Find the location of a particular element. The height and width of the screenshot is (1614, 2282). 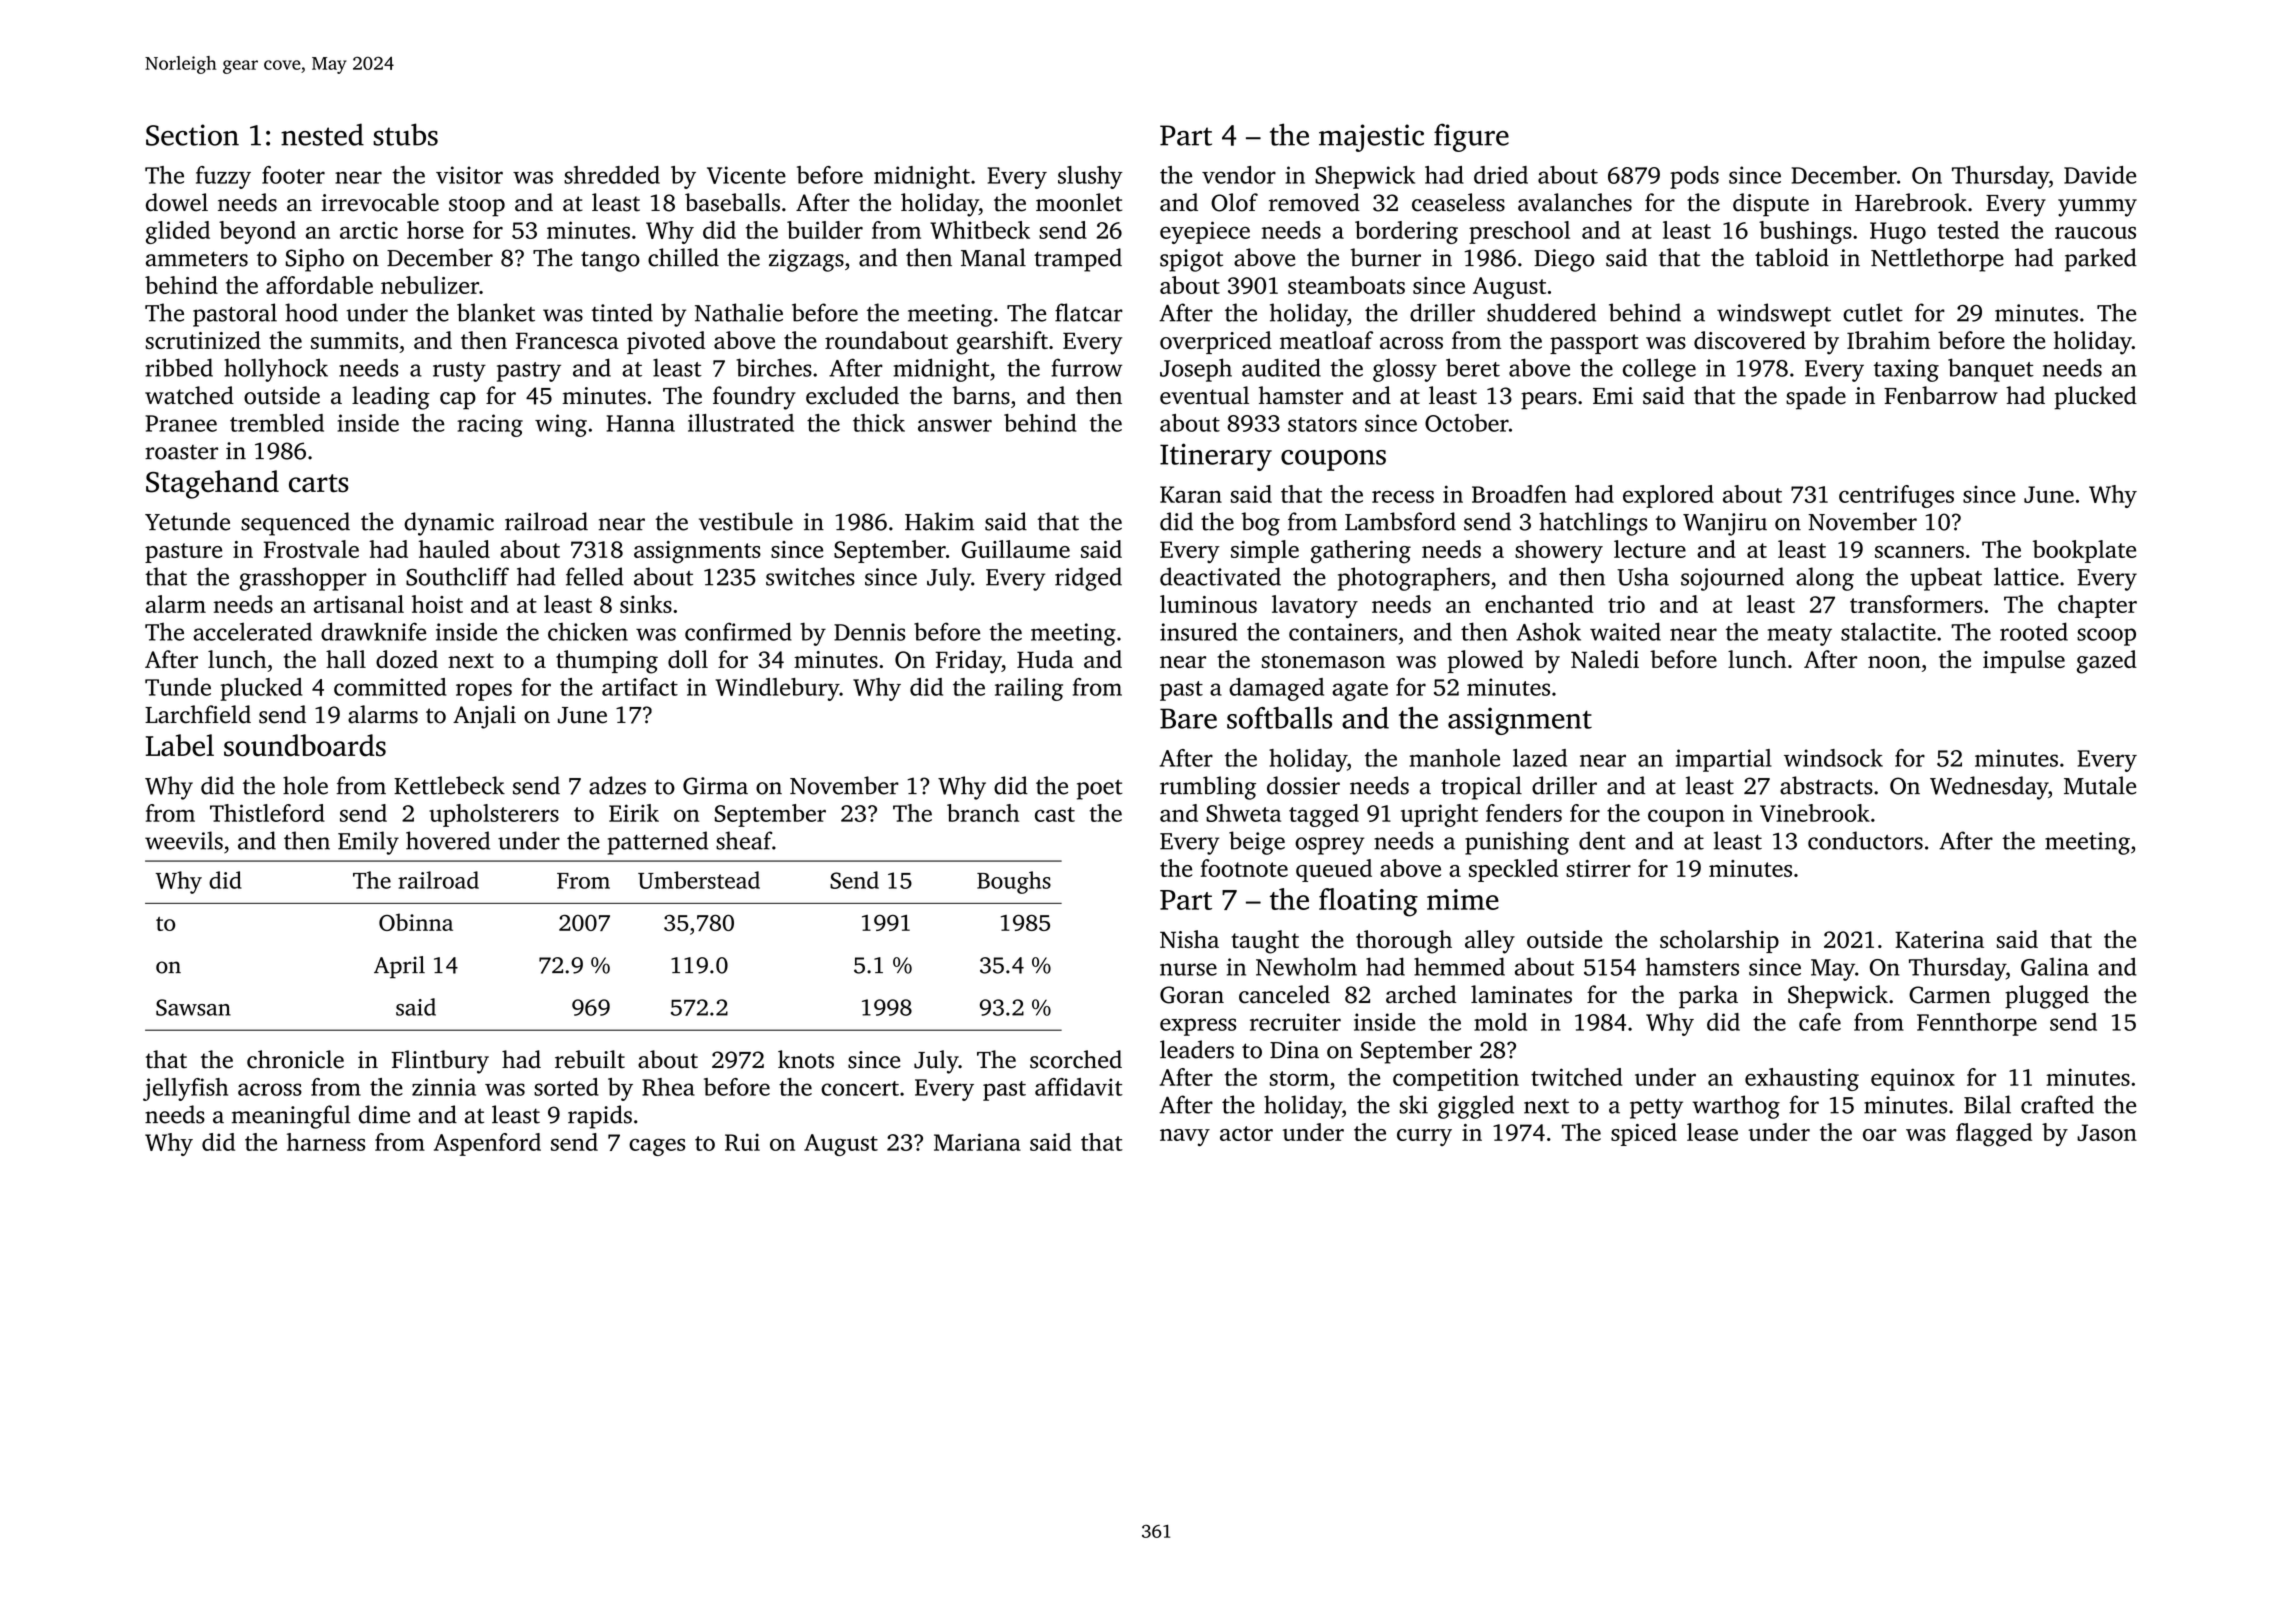

Pranee is located at coordinates (181, 423).
